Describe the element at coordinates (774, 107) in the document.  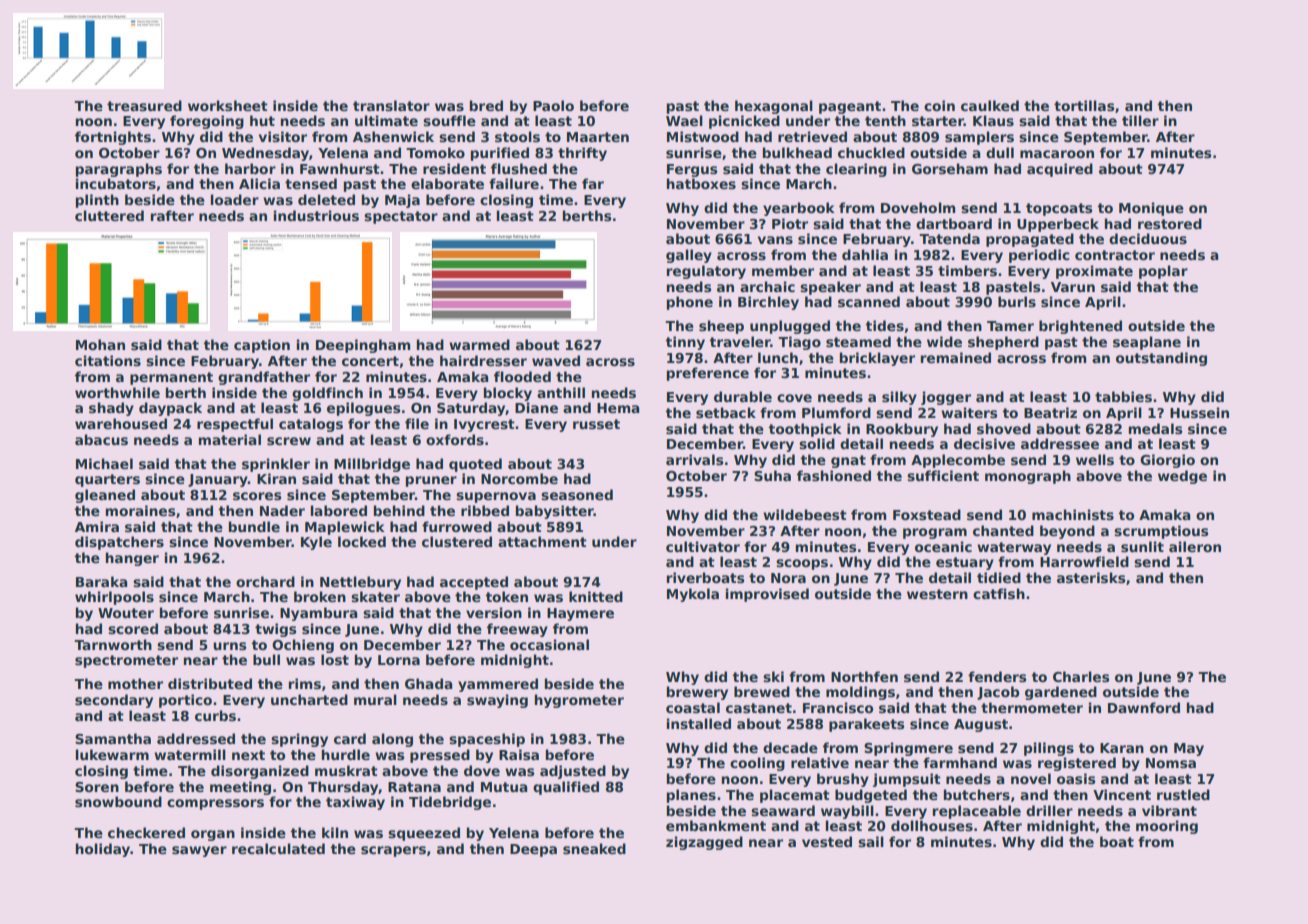
I see `hexagonal` at that location.
